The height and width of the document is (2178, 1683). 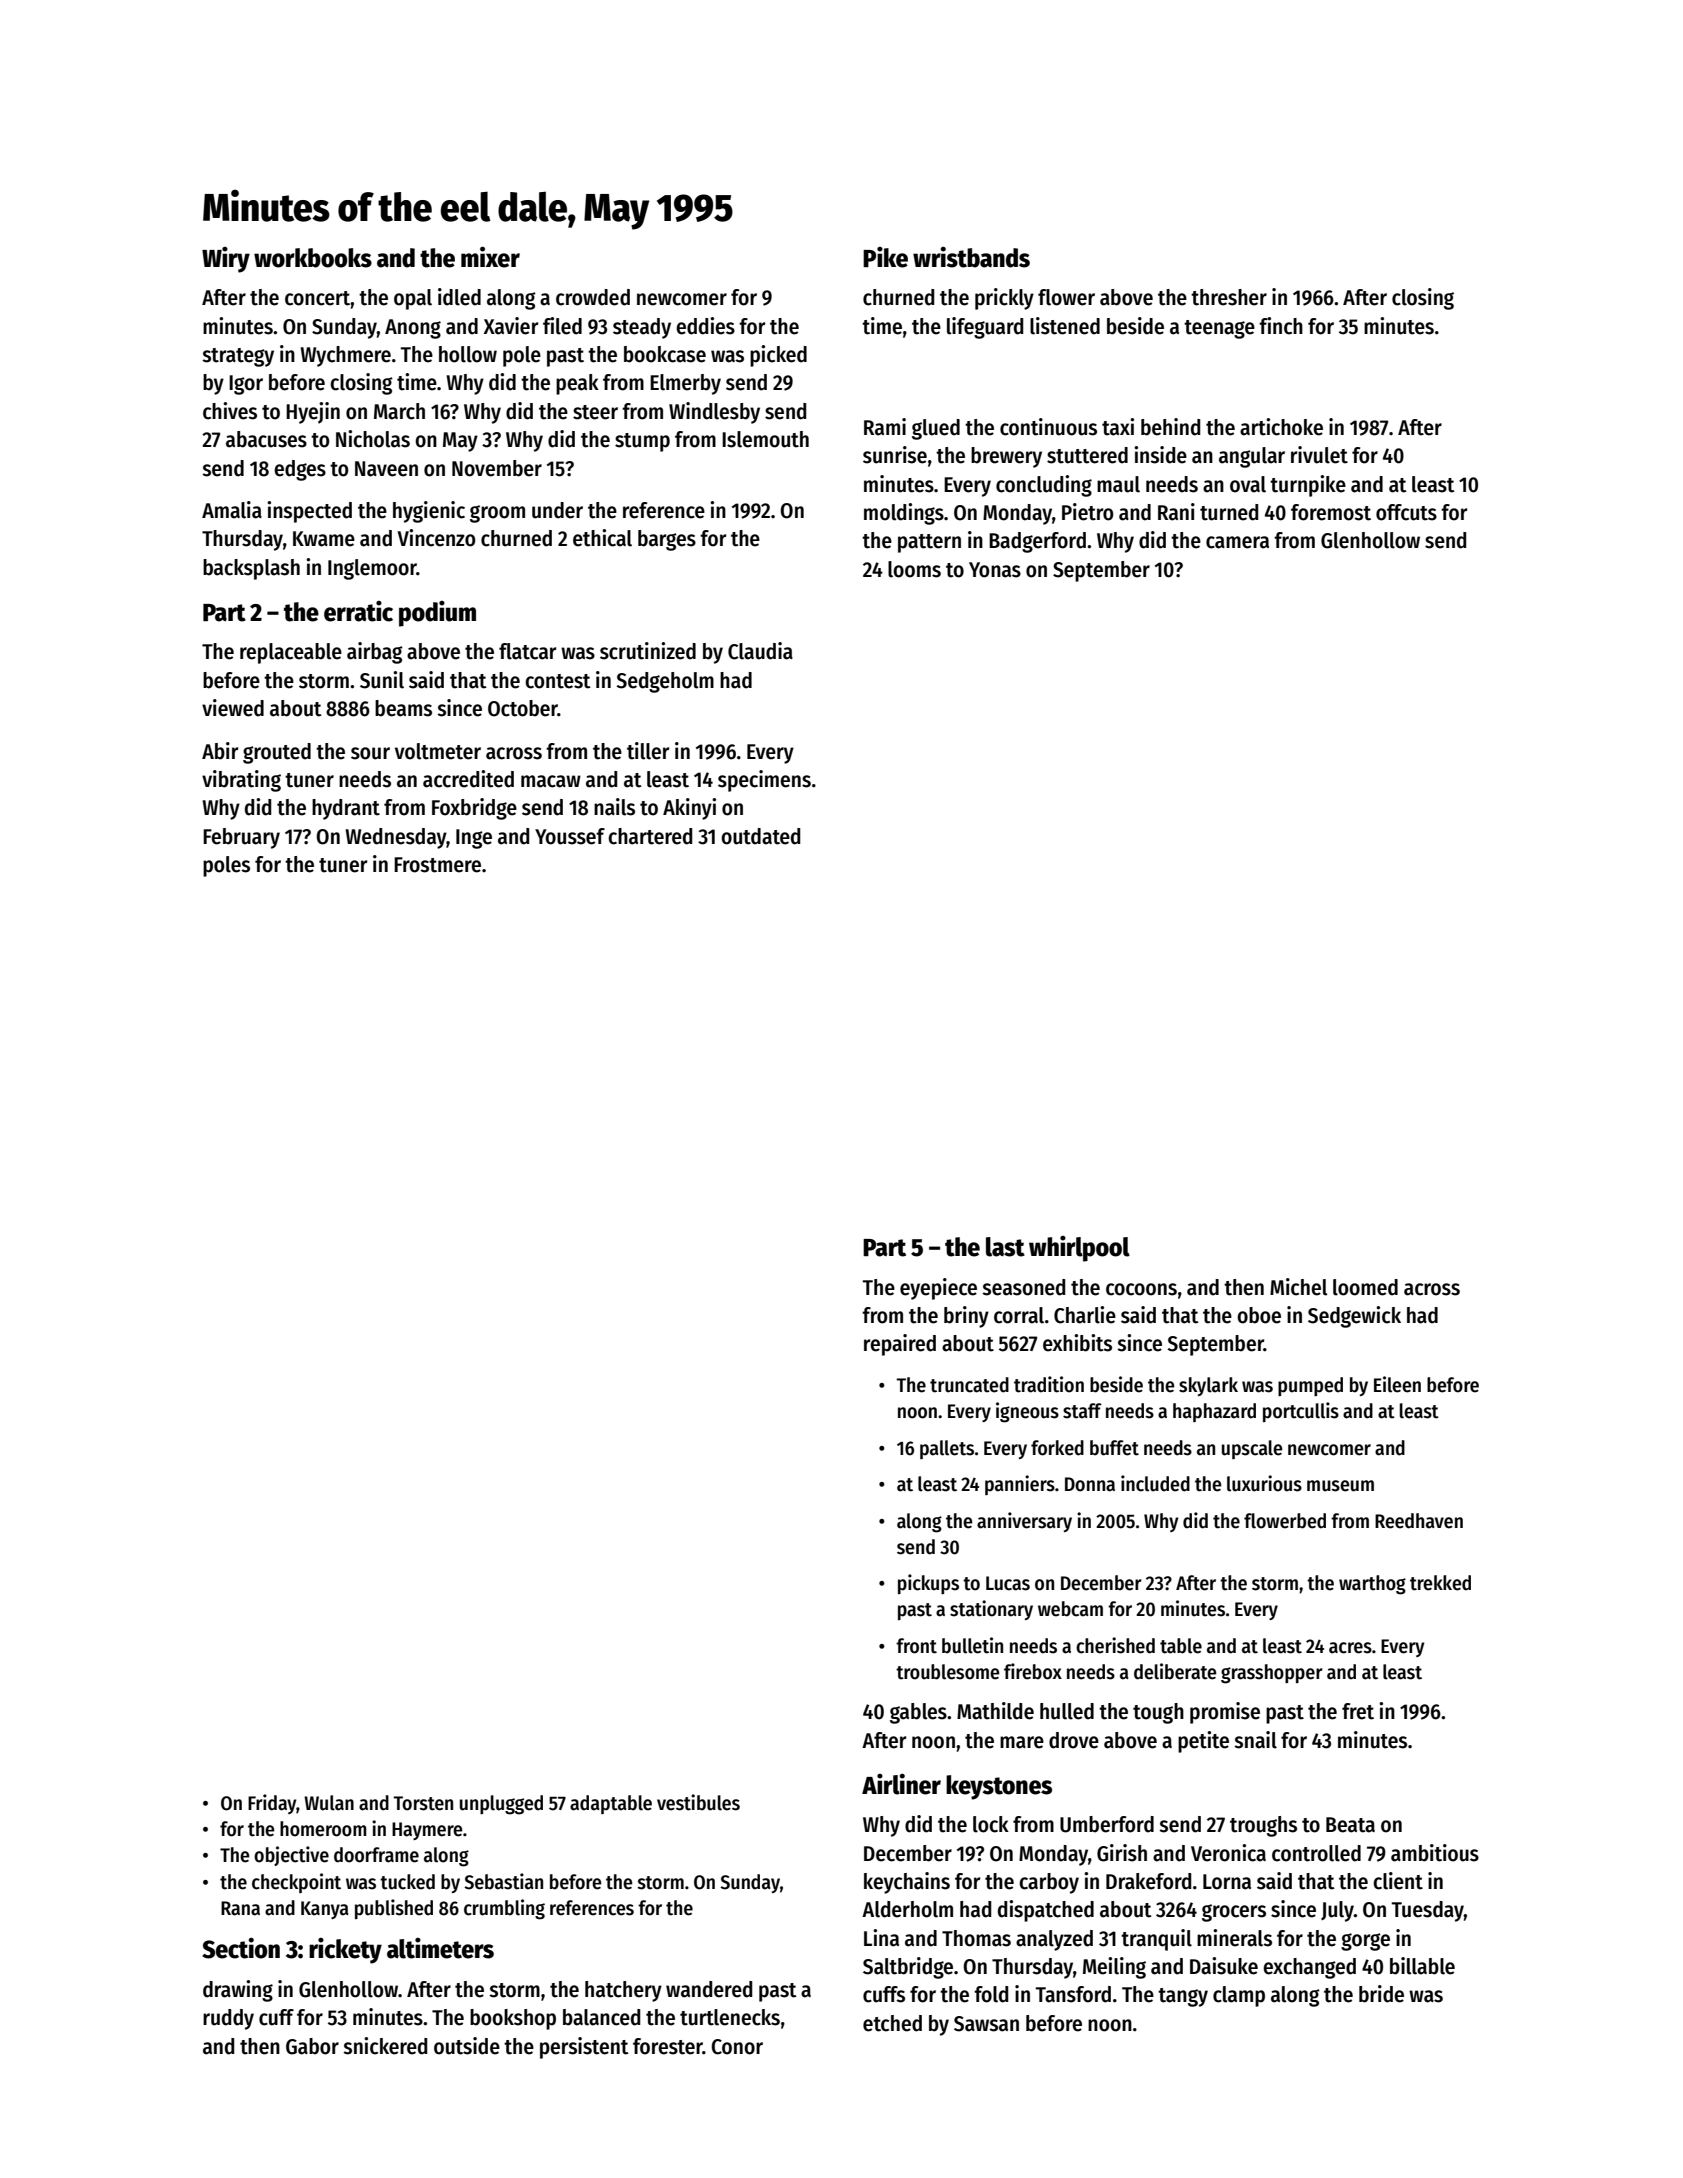 I want to click on Kanya, so click(x=325, y=1910).
